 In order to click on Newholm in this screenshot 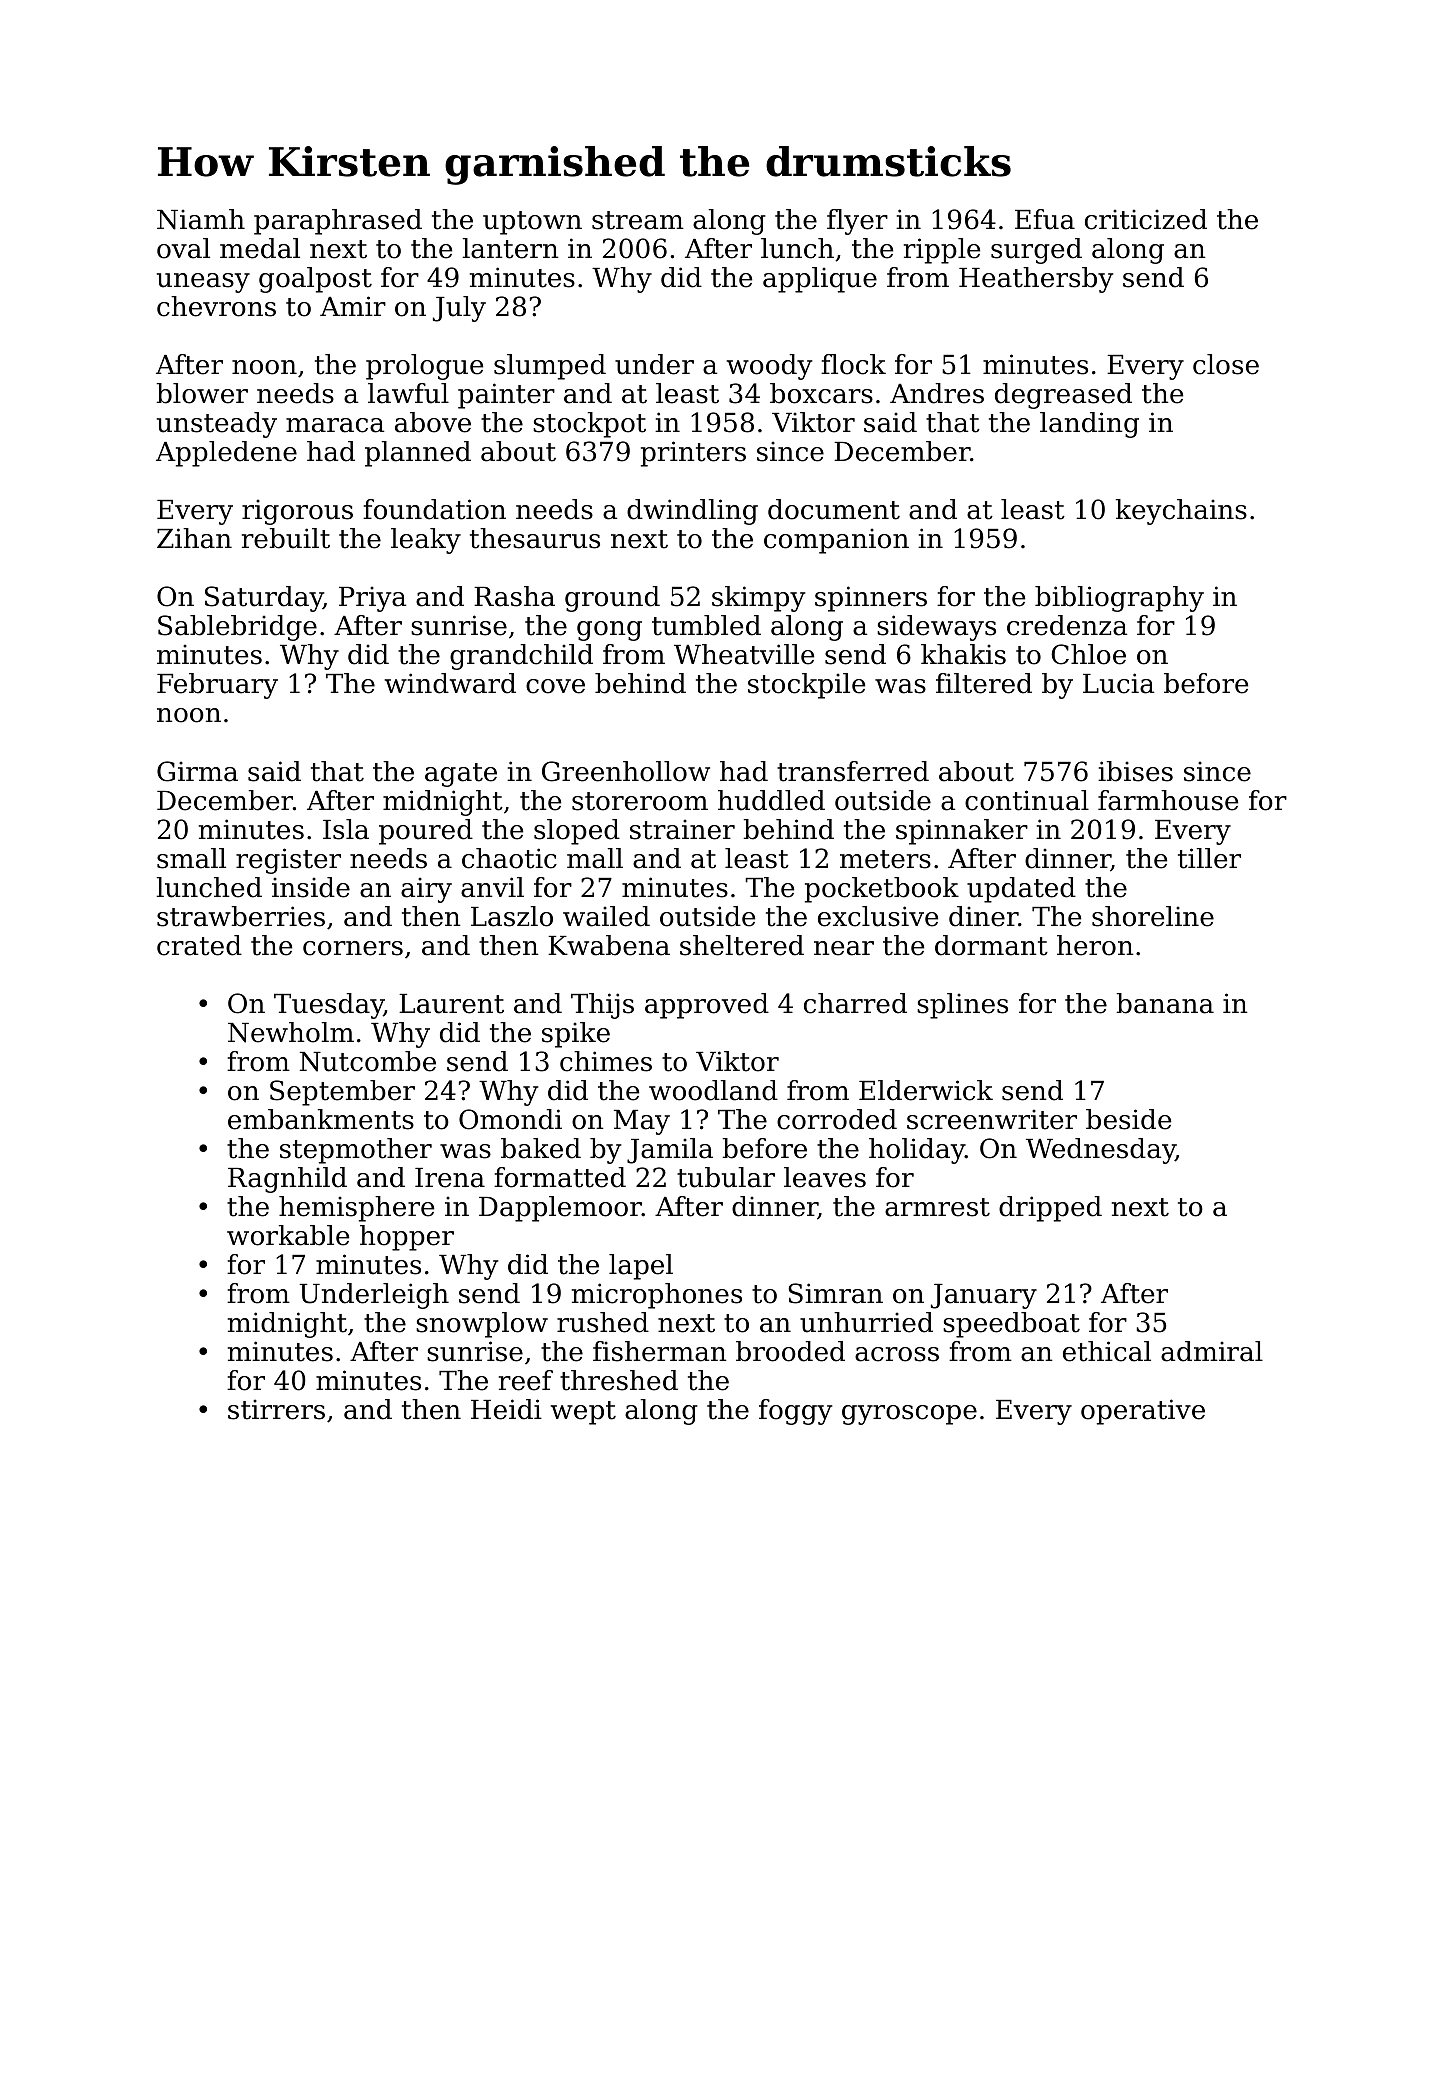, I will do `click(291, 1032)`.
